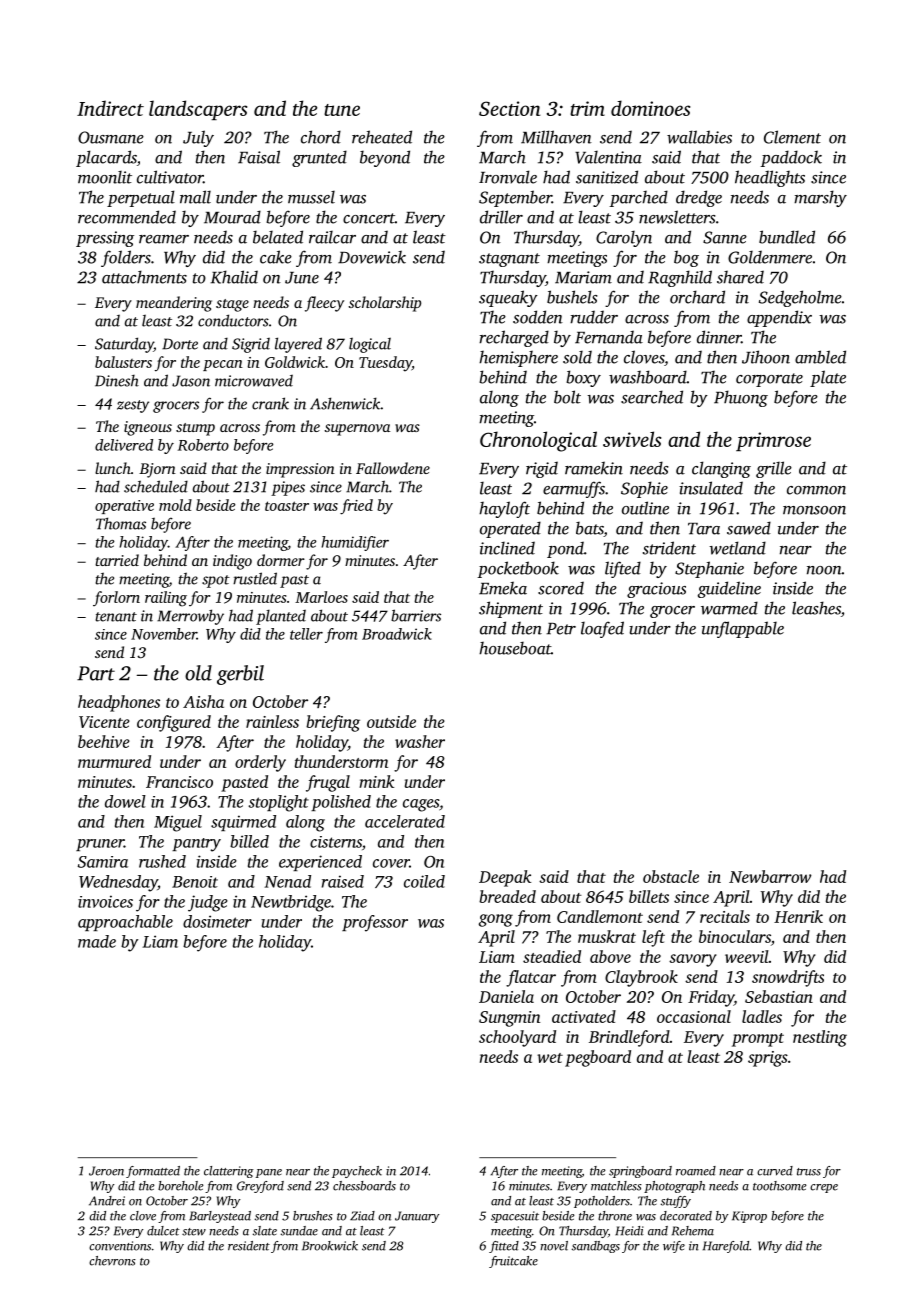 Image resolution: width=924 pixels, height=1308 pixels. I want to click on Faisal, so click(259, 157).
